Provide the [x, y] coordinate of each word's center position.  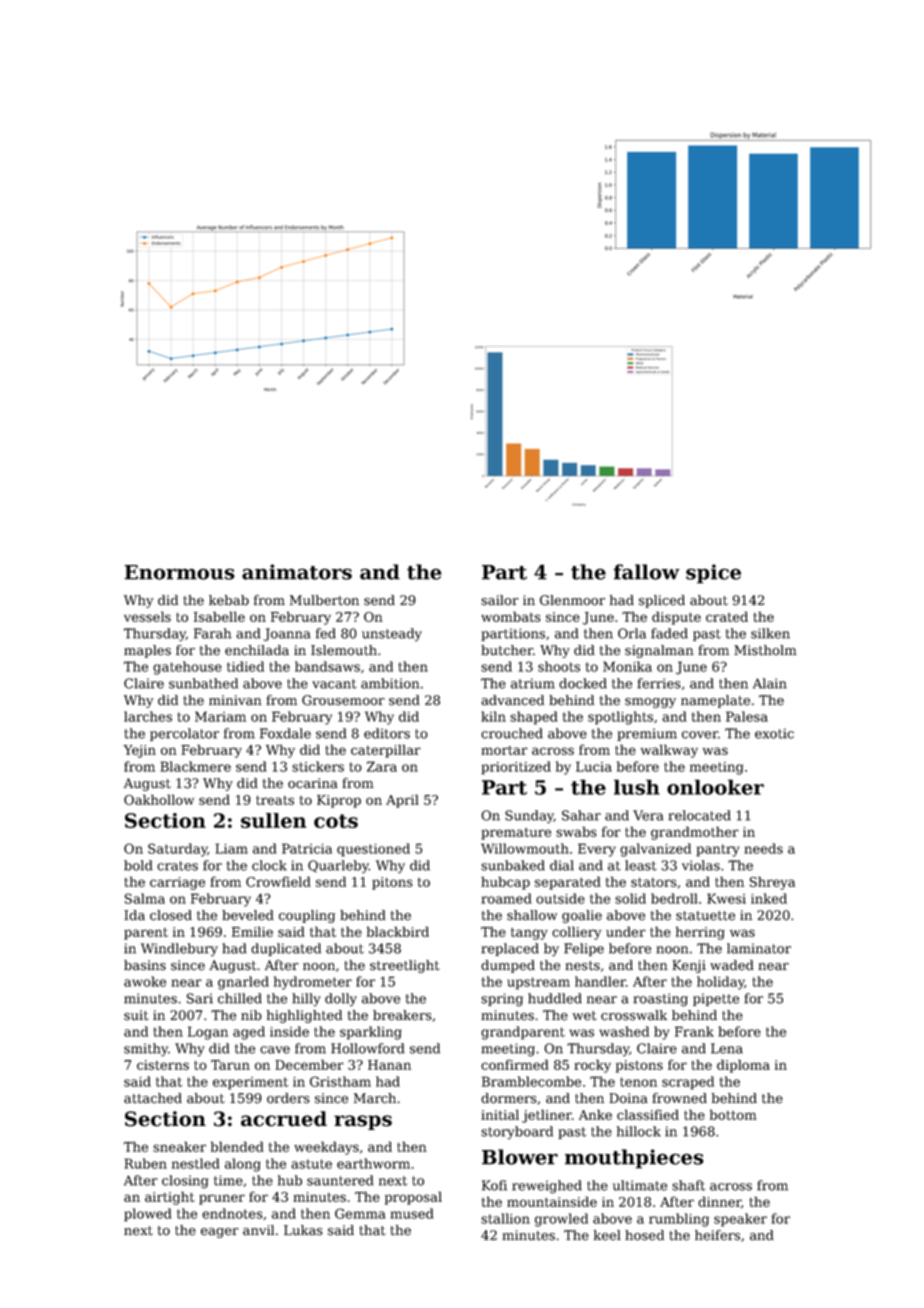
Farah [213, 633]
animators [297, 572]
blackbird [398, 931]
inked [769, 898]
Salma [145, 898]
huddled [555, 998]
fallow [646, 572]
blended [237, 1146]
